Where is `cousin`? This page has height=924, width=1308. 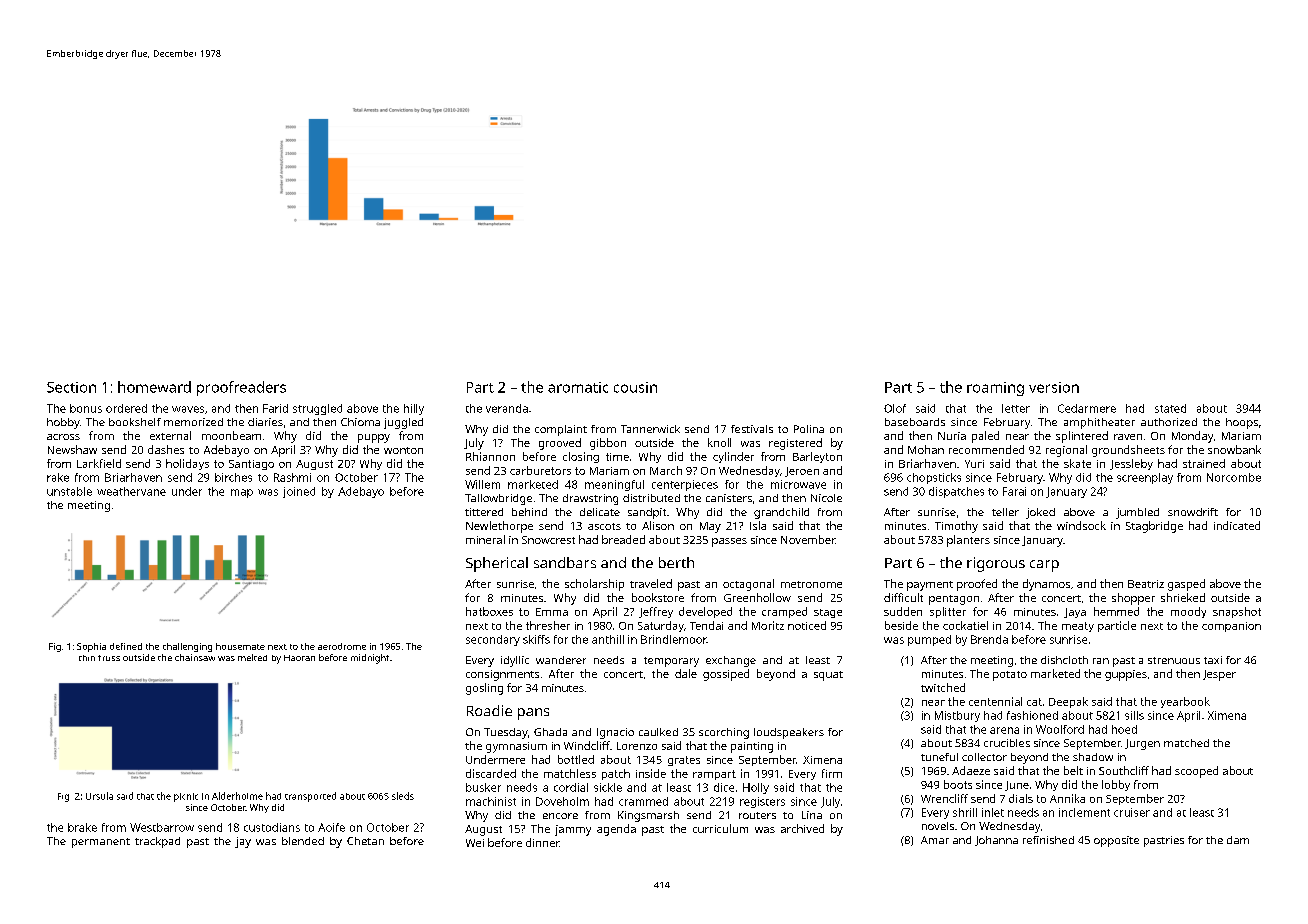 cousin is located at coordinates (635, 387).
